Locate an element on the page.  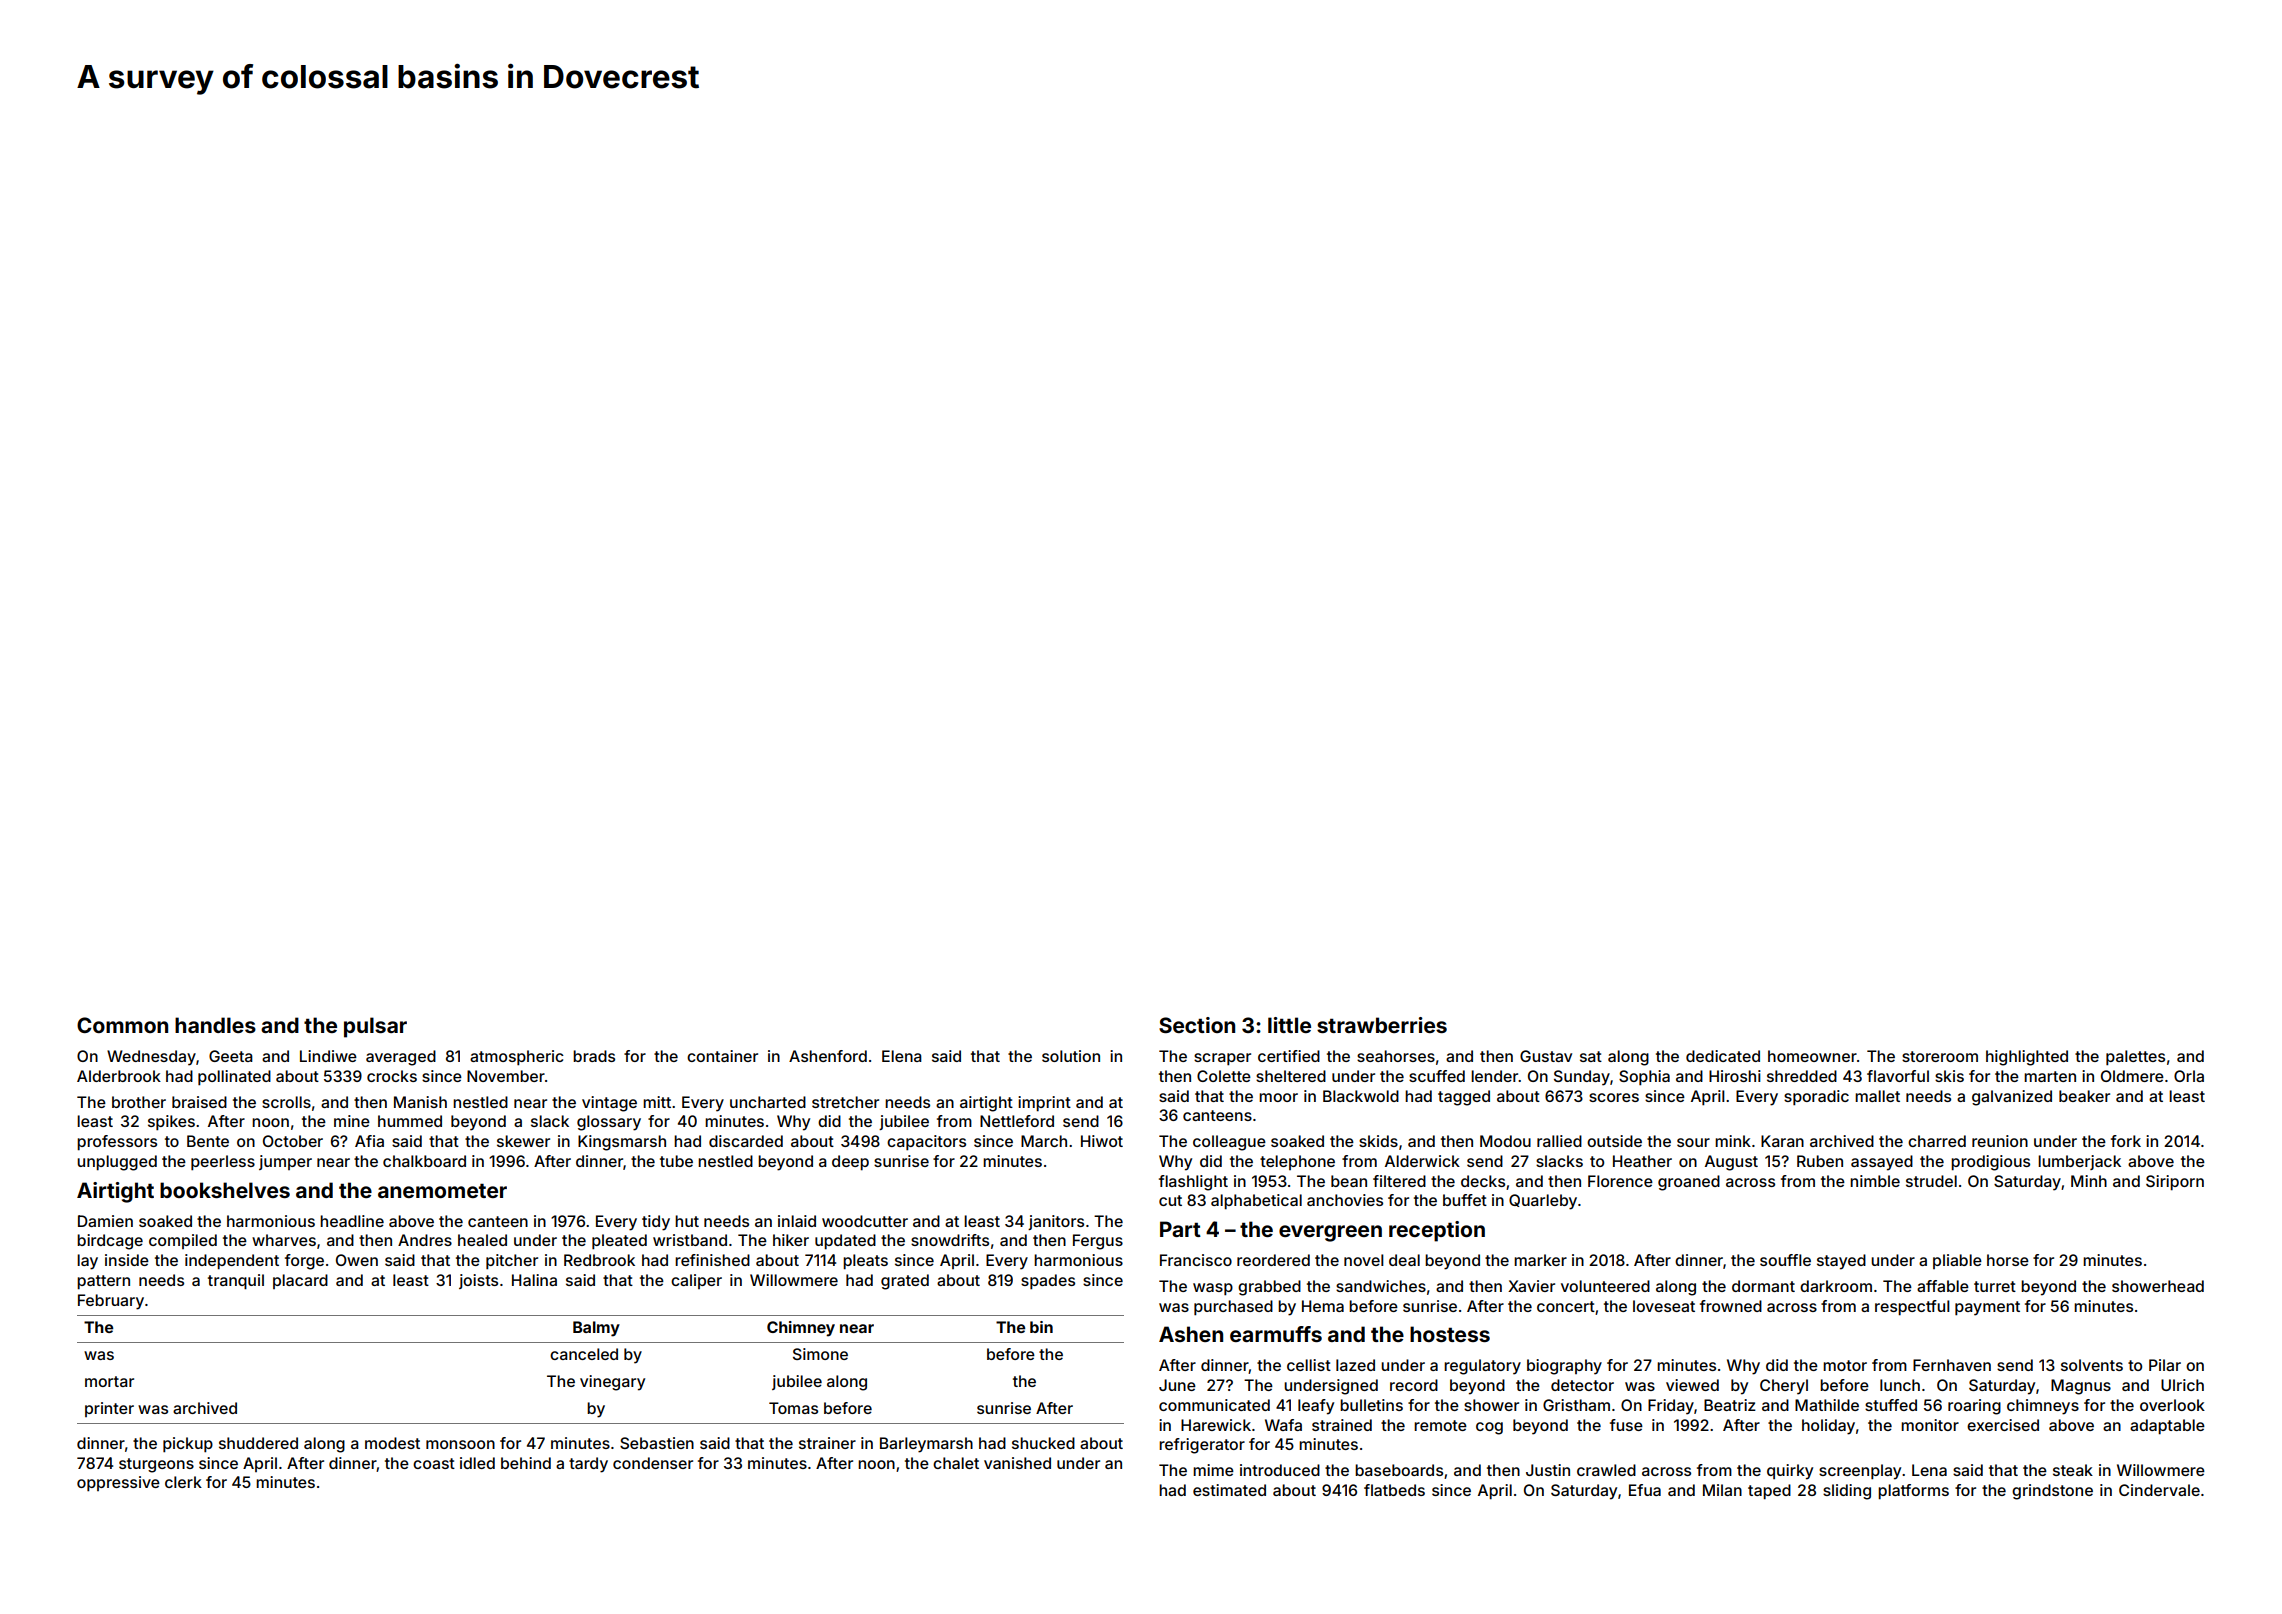
mortar is located at coordinates (109, 1381).
